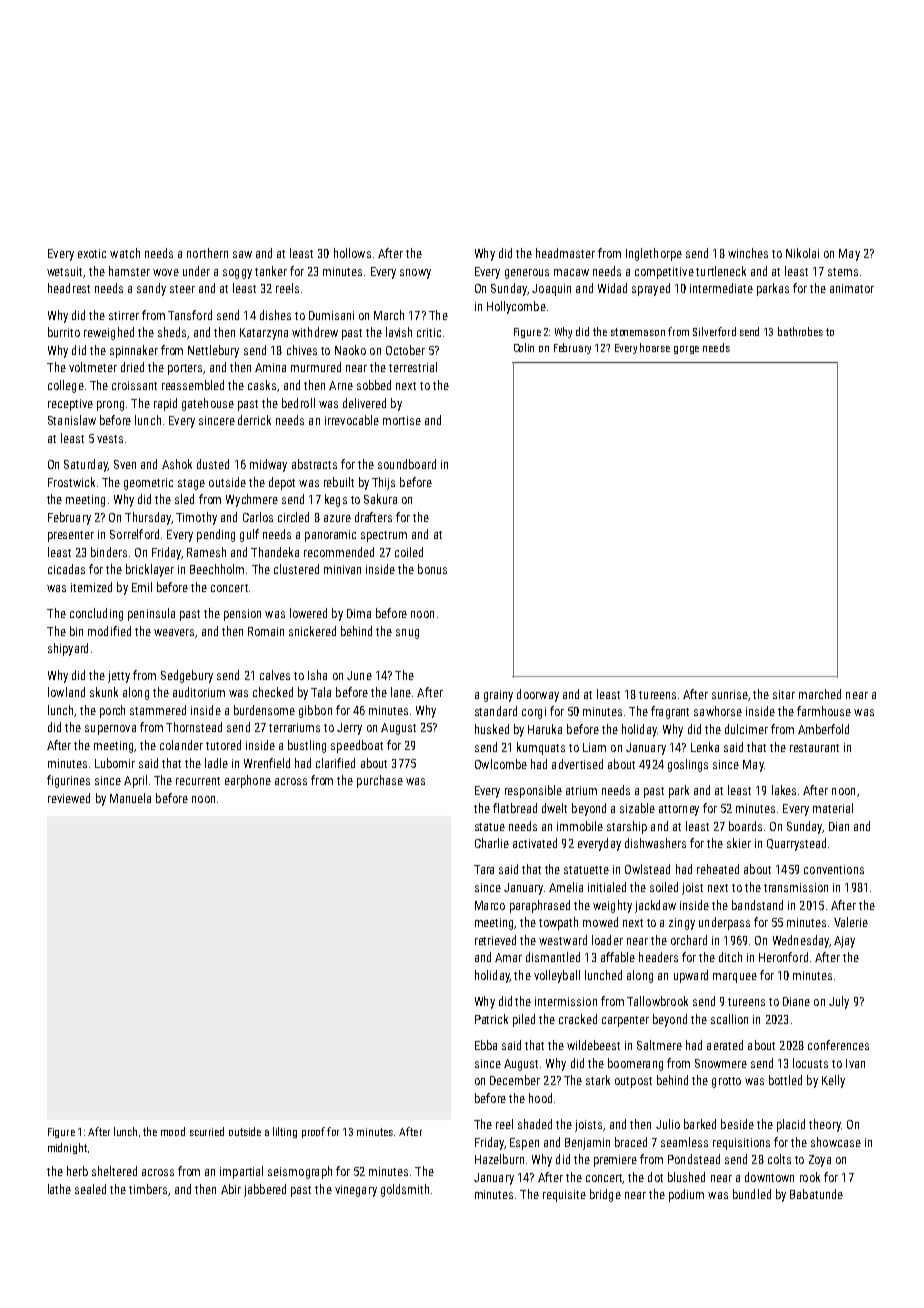 The image size is (924, 1308). Describe the element at coordinates (199, 692) in the page. I see `auditorium` at that location.
